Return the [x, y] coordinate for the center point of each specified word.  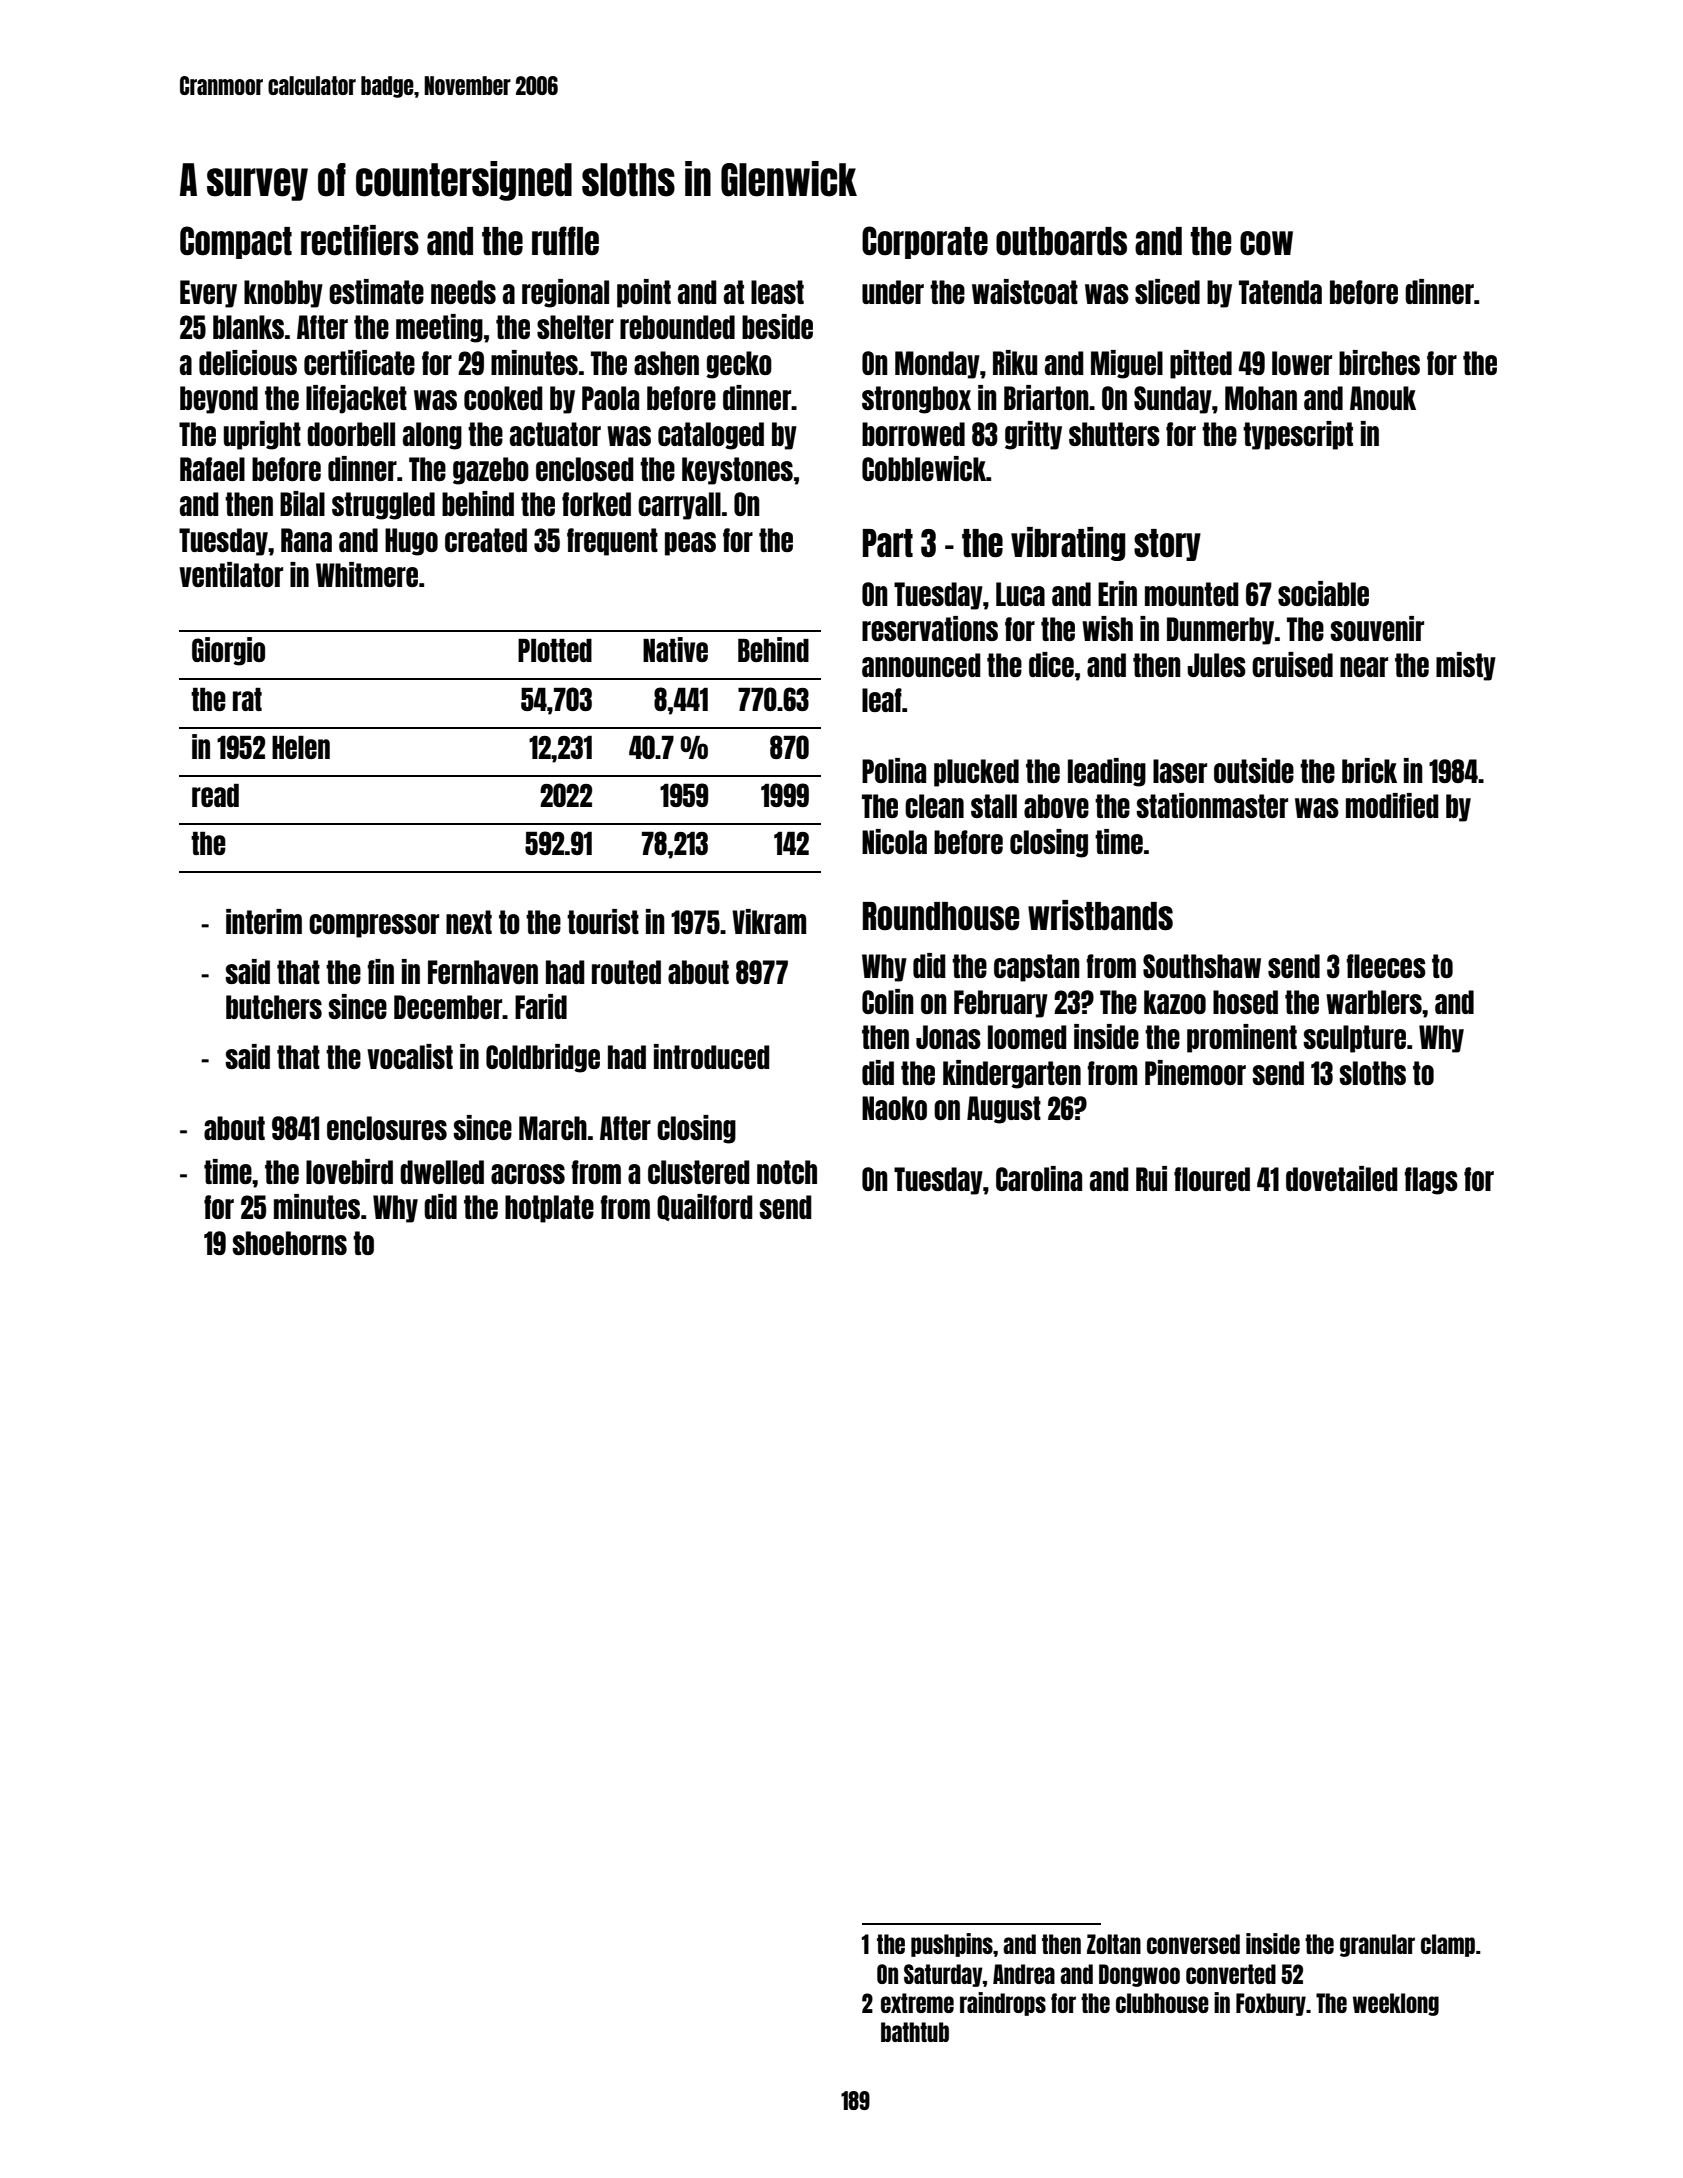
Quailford [705, 1207]
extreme [917, 2003]
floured [1212, 1179]
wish [1107, 628]
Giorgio [228, 651]
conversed [1193, 1944]
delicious [248, 362]
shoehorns [289, 1243]
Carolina [1039, 1178]
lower [1302, 363]
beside [777, 326]
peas [690, 544]
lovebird [349, 1171]
